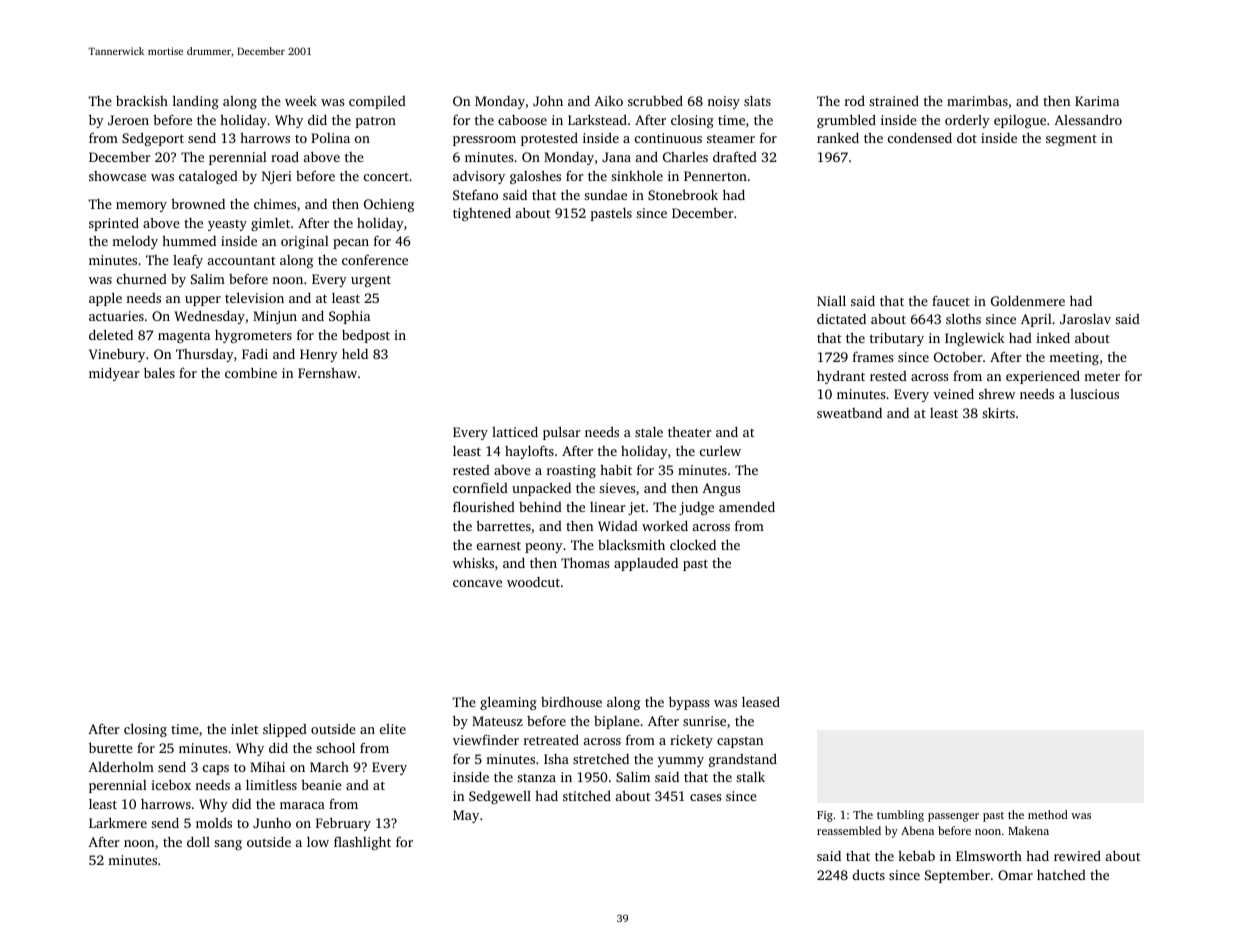  What do you see at coordinates (951, 300) in the image?
I see `faucet` at bounding box center [951, 300].
